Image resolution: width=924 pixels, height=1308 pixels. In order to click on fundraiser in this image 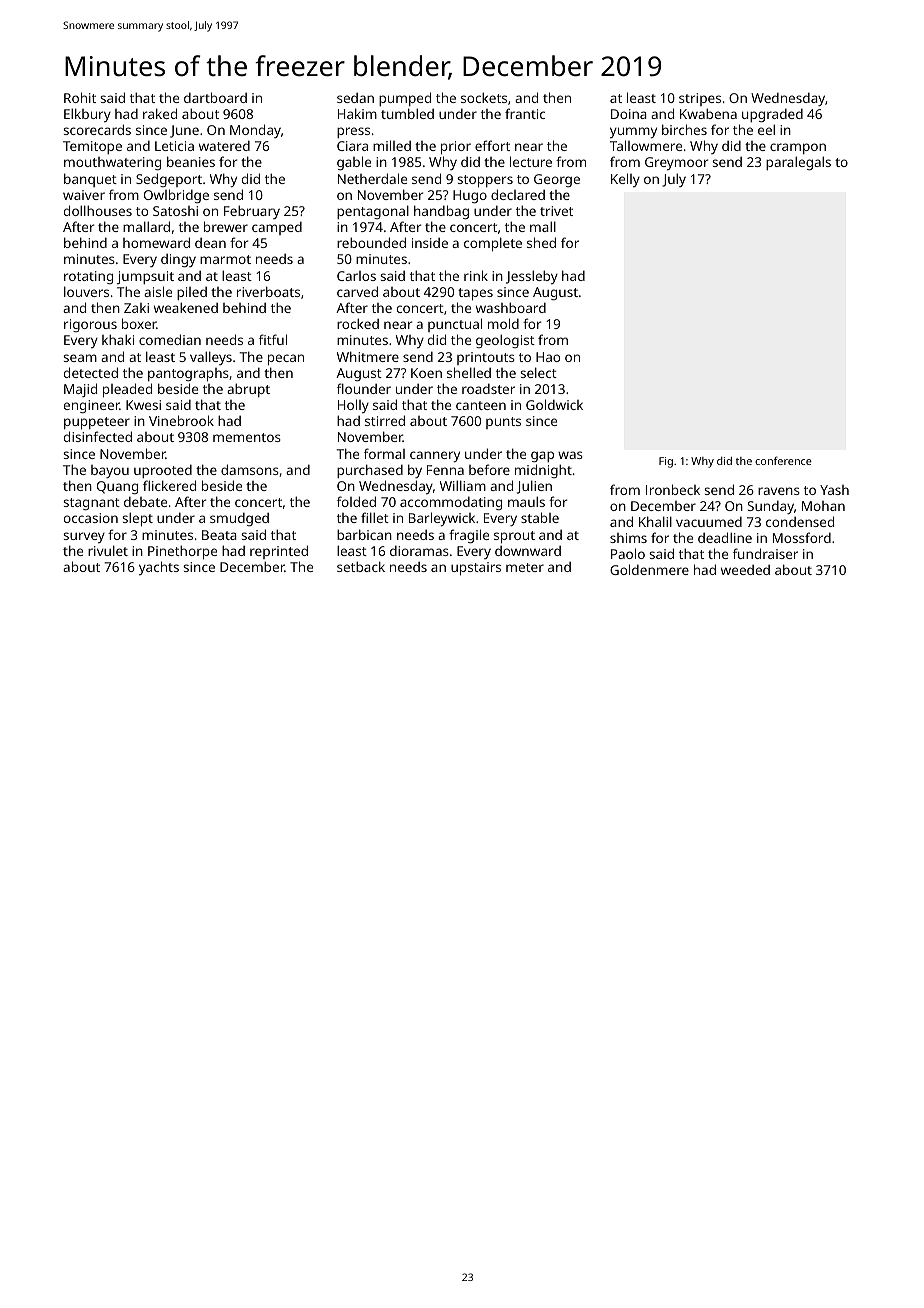, I will do `click(765, 553)`.
